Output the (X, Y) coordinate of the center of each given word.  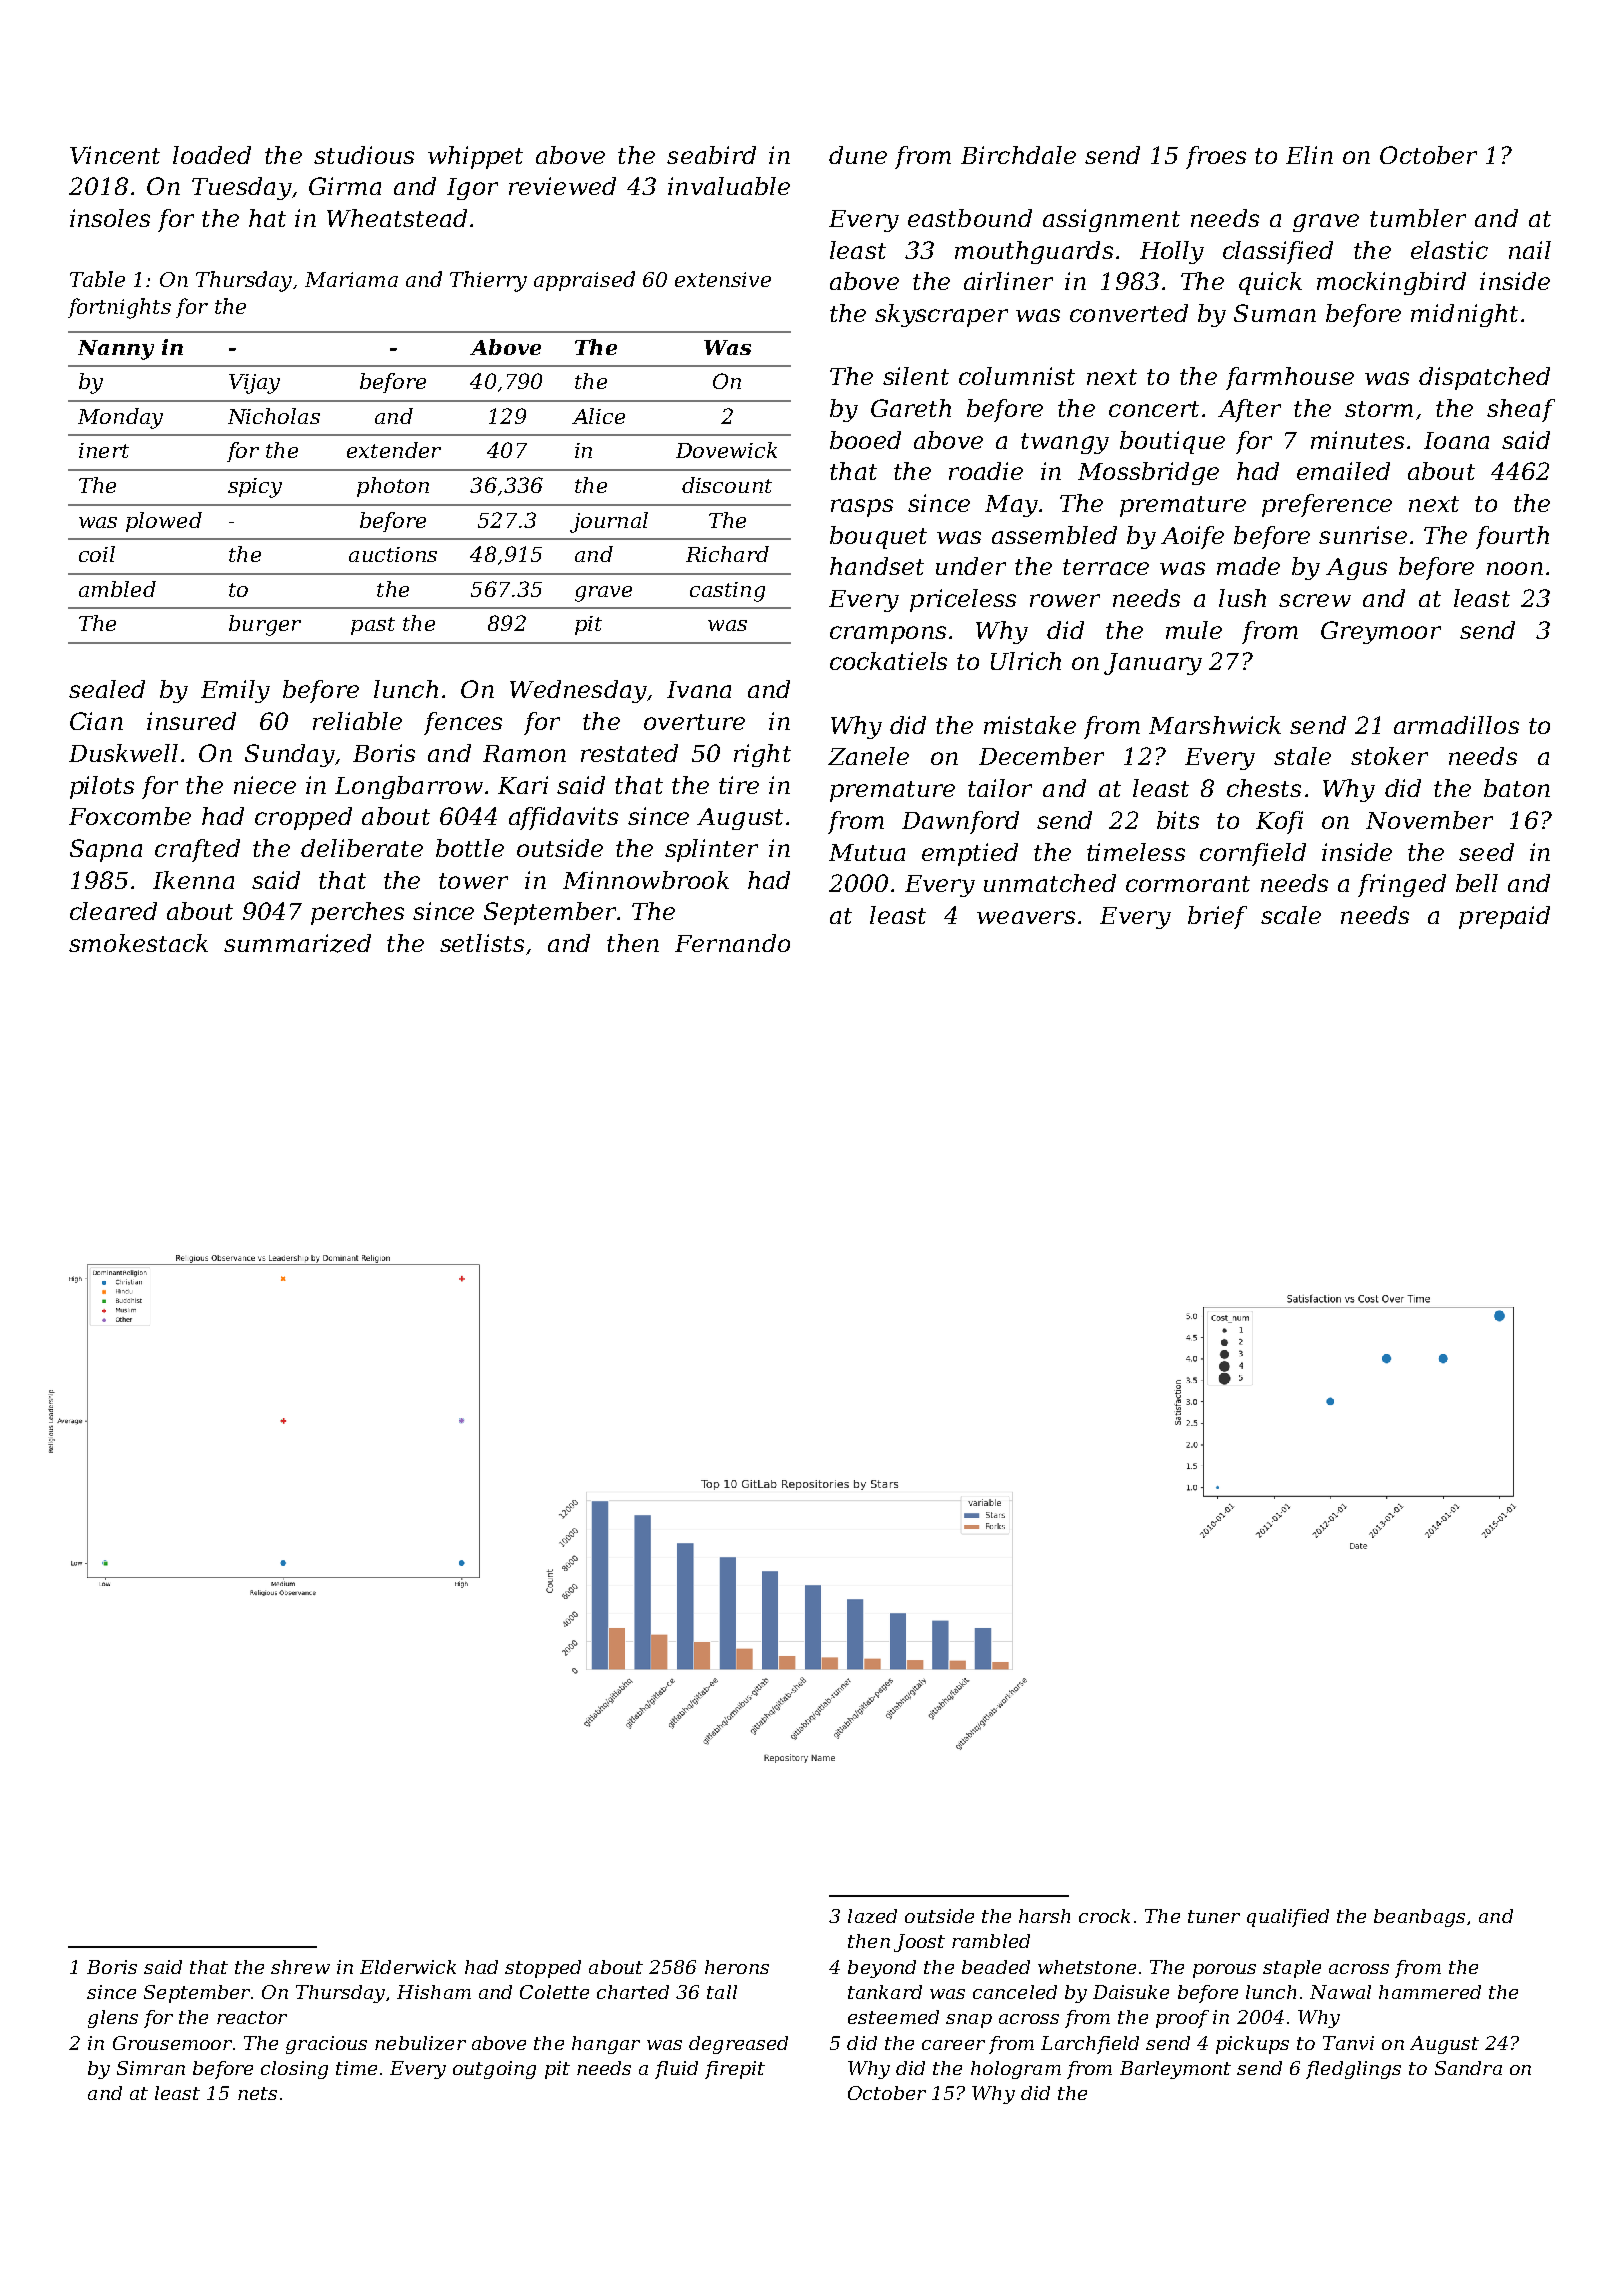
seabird (711, 155)
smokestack (138, 943)
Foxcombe (130, 816)
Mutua (867, 852)
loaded (212, 155)
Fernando (732, 943)
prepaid (1504, 917)
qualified (1288, 1918)
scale (1291, 915)
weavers (1026, 917)
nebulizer (420, 2043)
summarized (297, 943)
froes (1216, 157)
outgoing (494, 2070)
